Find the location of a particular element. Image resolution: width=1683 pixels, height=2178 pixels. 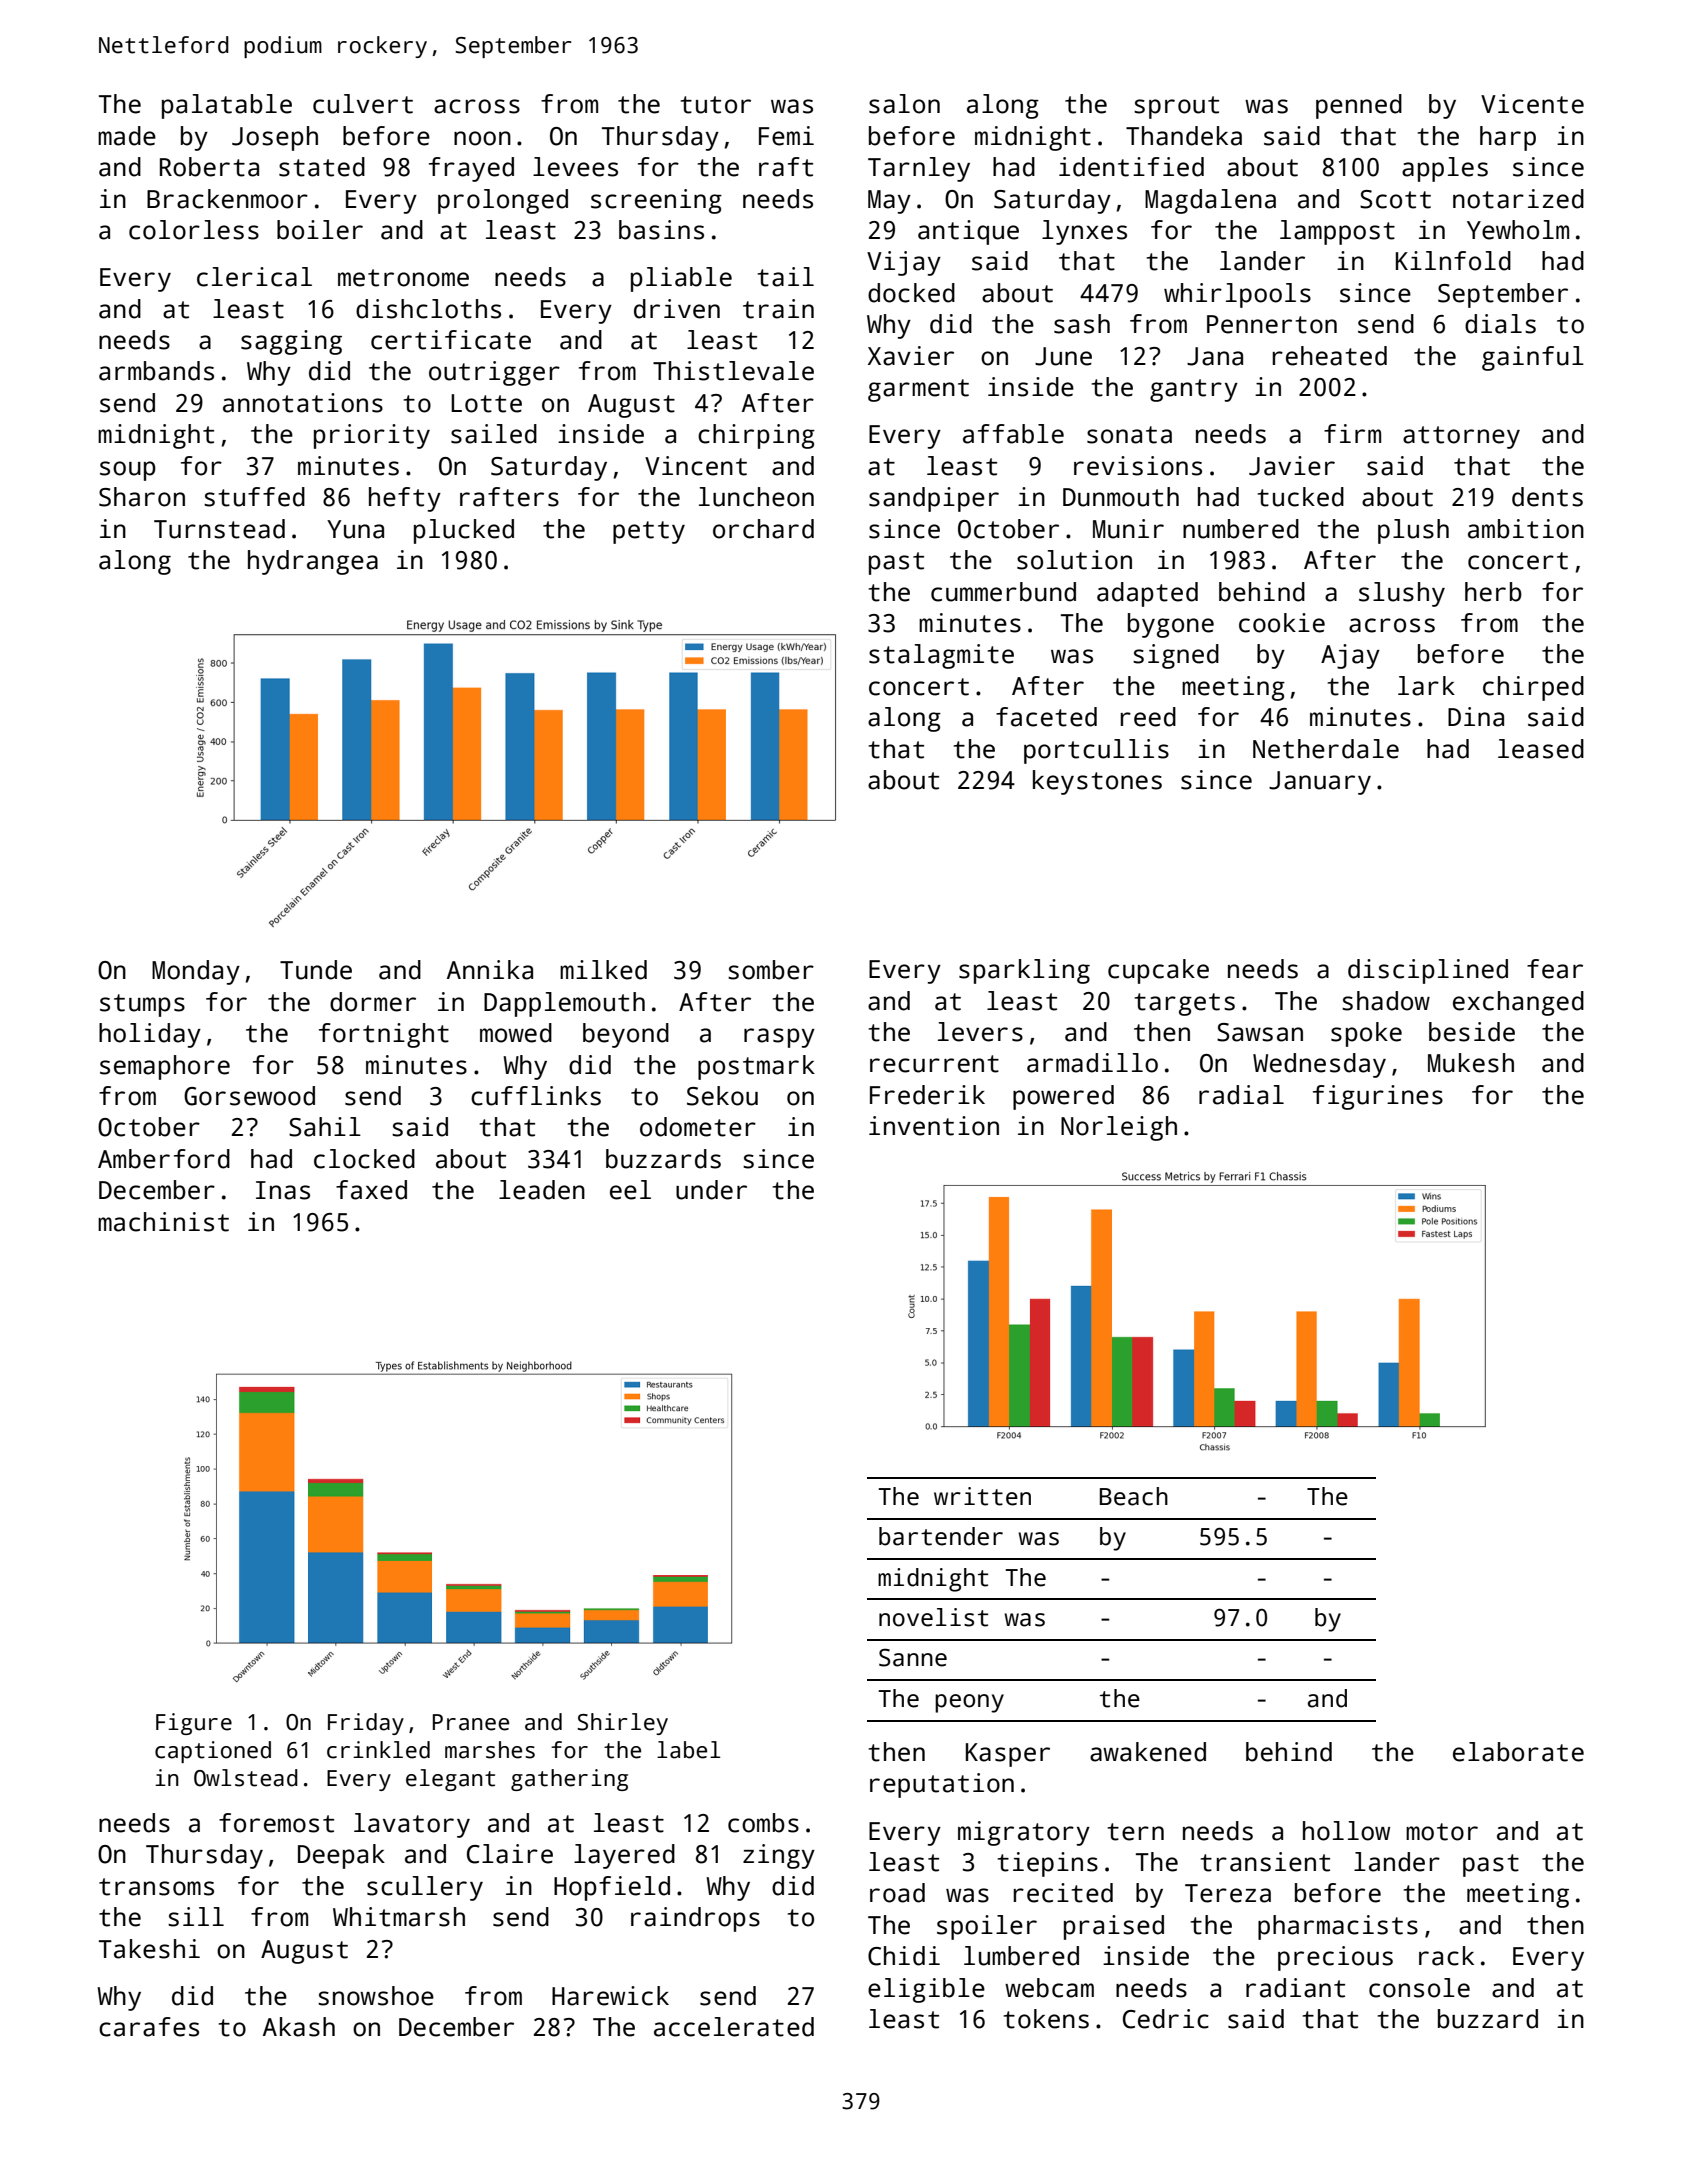

tutor is located at coordinates (715, 105).
